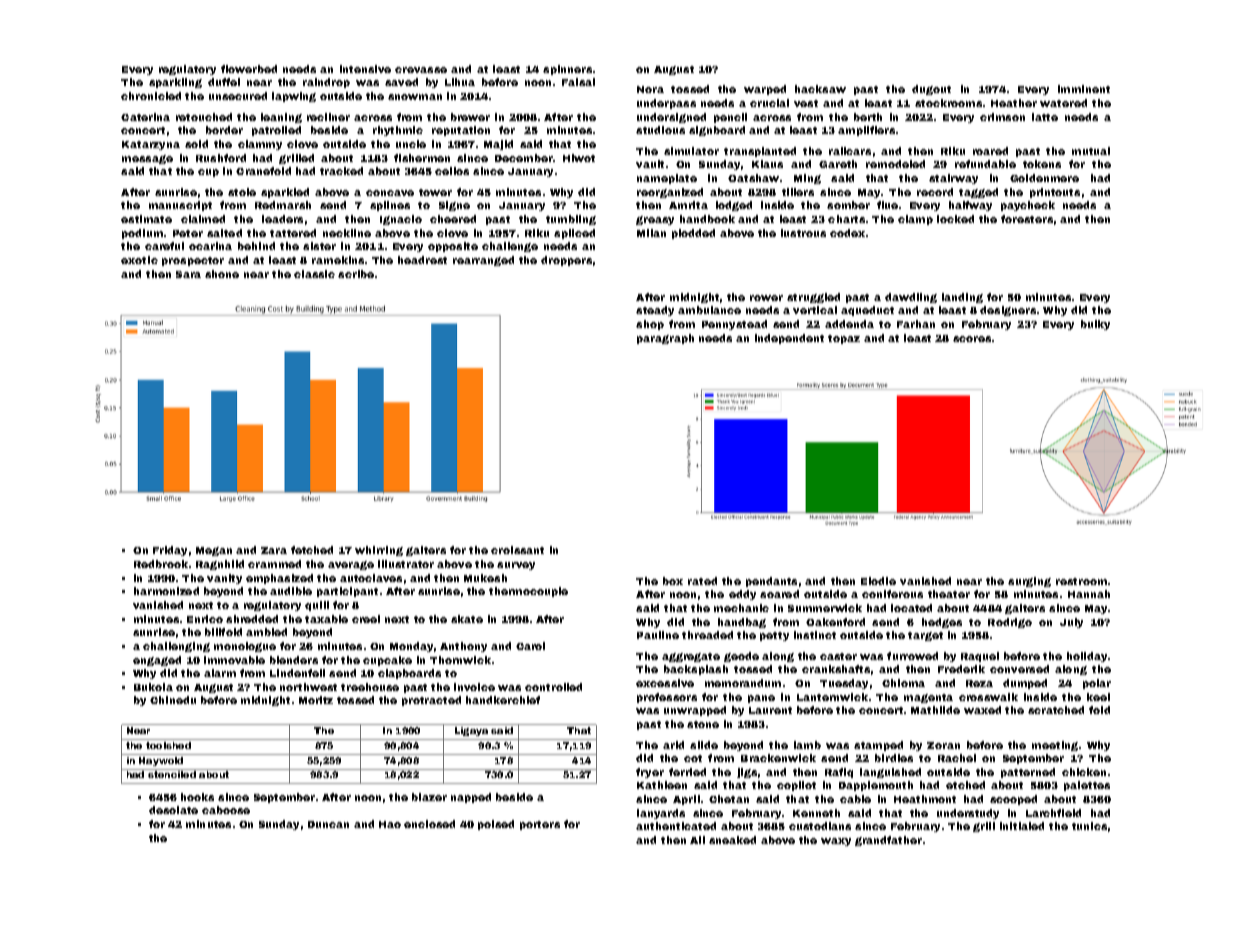 The width and height of the image is (1233, 952). I want to click on Hao, so click(390, 824).
